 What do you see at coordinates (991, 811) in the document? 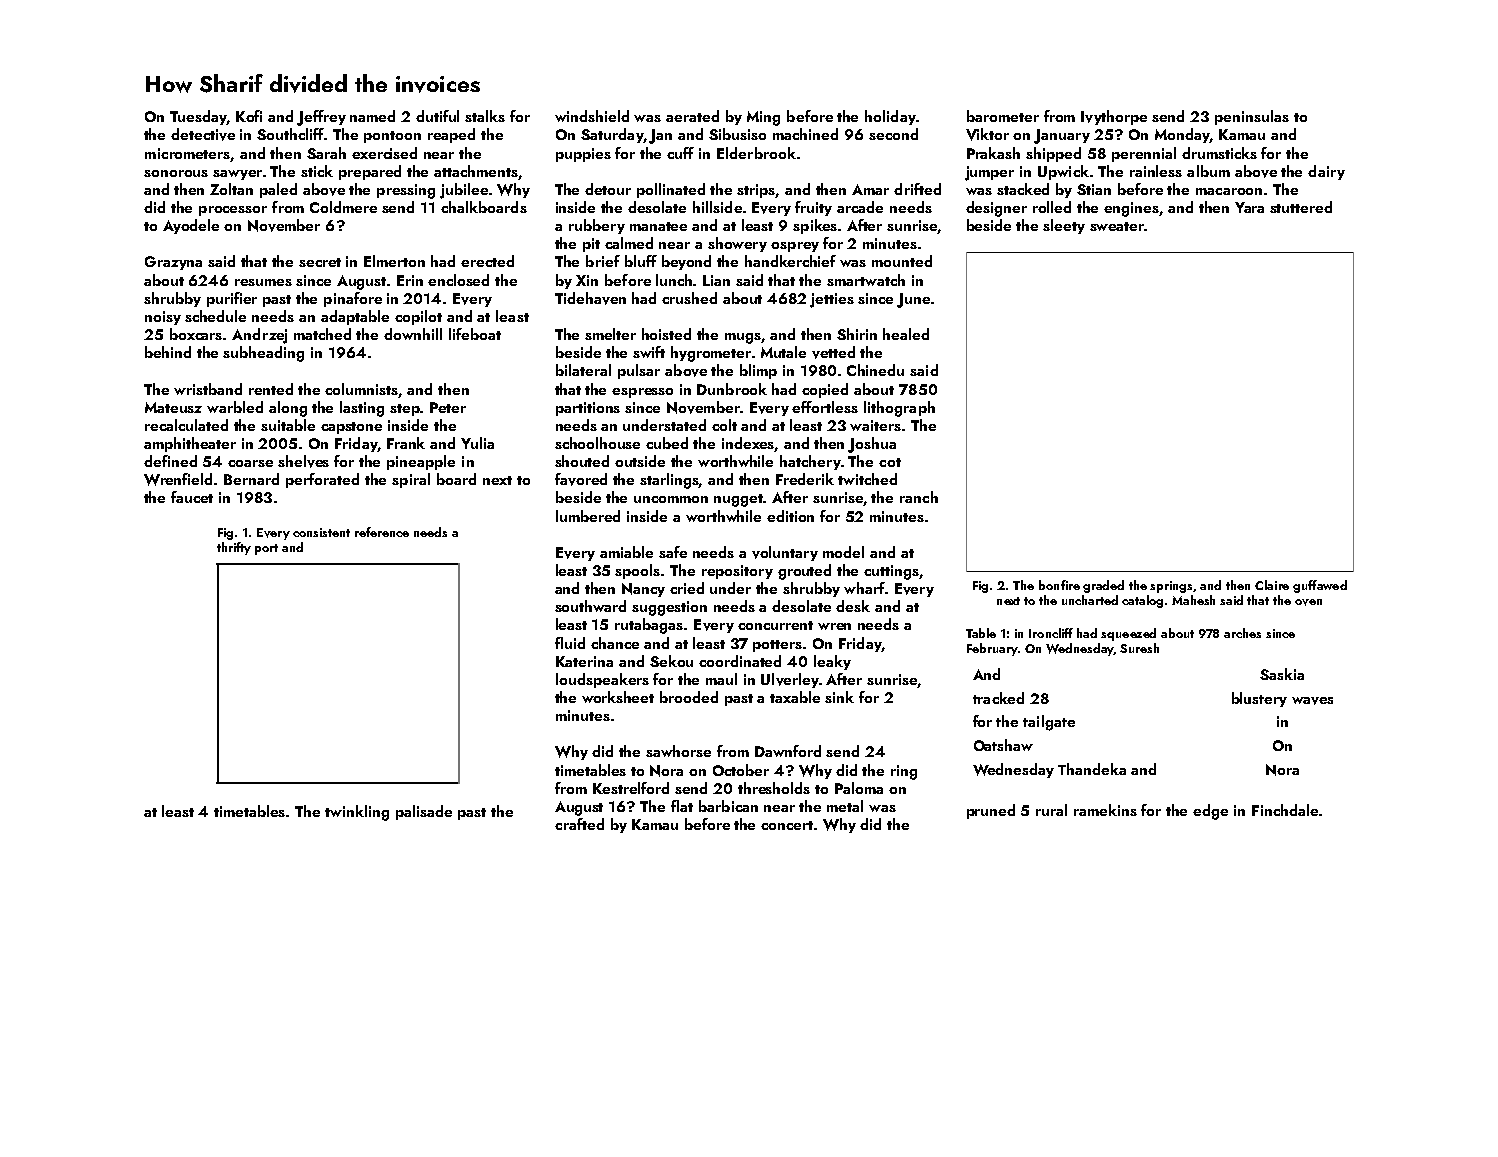
I see `pruned` at bounding box center [991, 811].
